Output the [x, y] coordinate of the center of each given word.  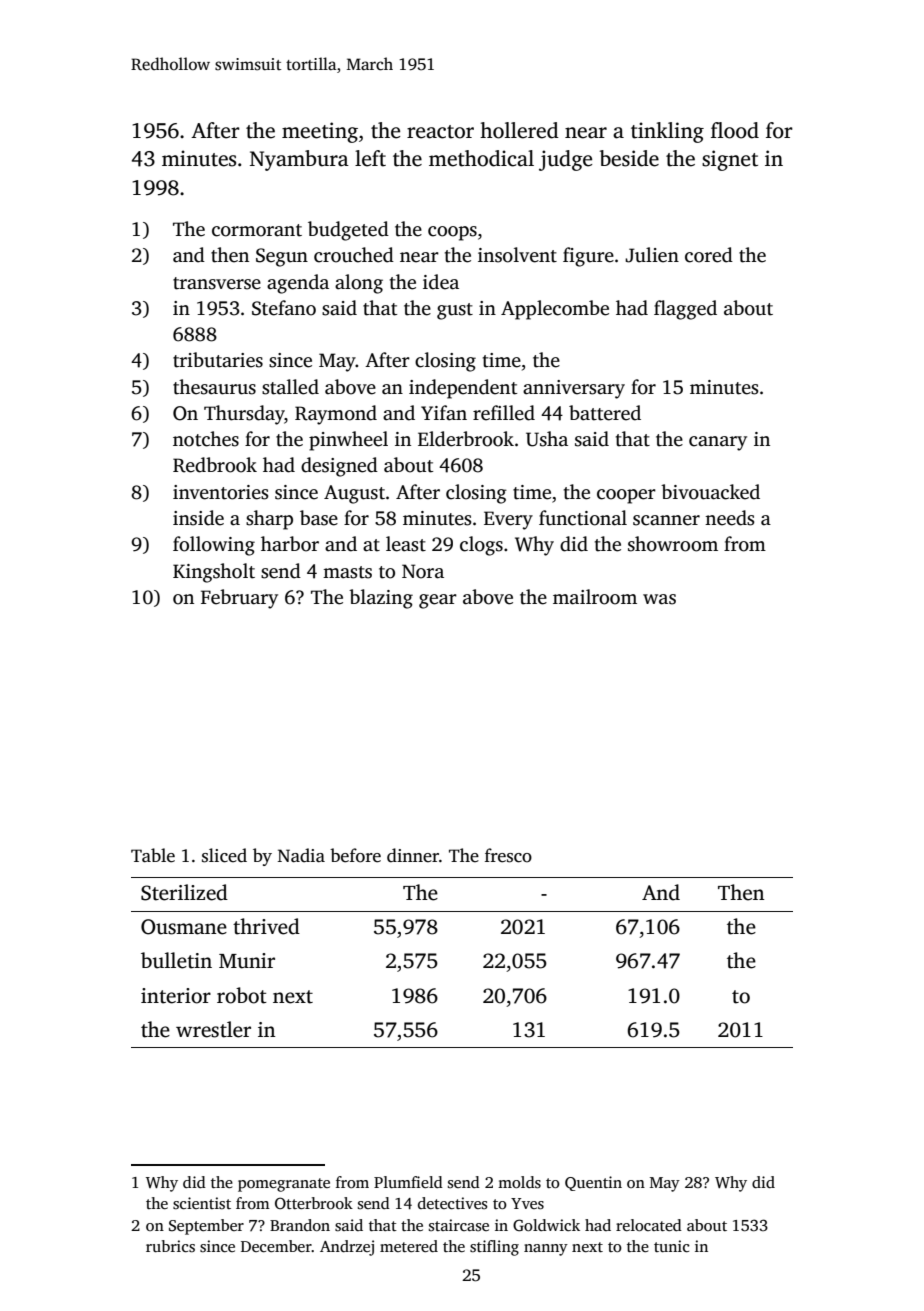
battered [605, 413]
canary [718, 443]
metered [409, 1246]
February [239, 599]
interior [176, 996]
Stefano [284, 308]
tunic [672, 1246]
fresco [508, 855]
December [276, 1246]
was [659, 599]
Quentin [593, 1183]
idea [441, 282]
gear [438, 601]
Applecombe [555, 310]
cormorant [257, 230]
